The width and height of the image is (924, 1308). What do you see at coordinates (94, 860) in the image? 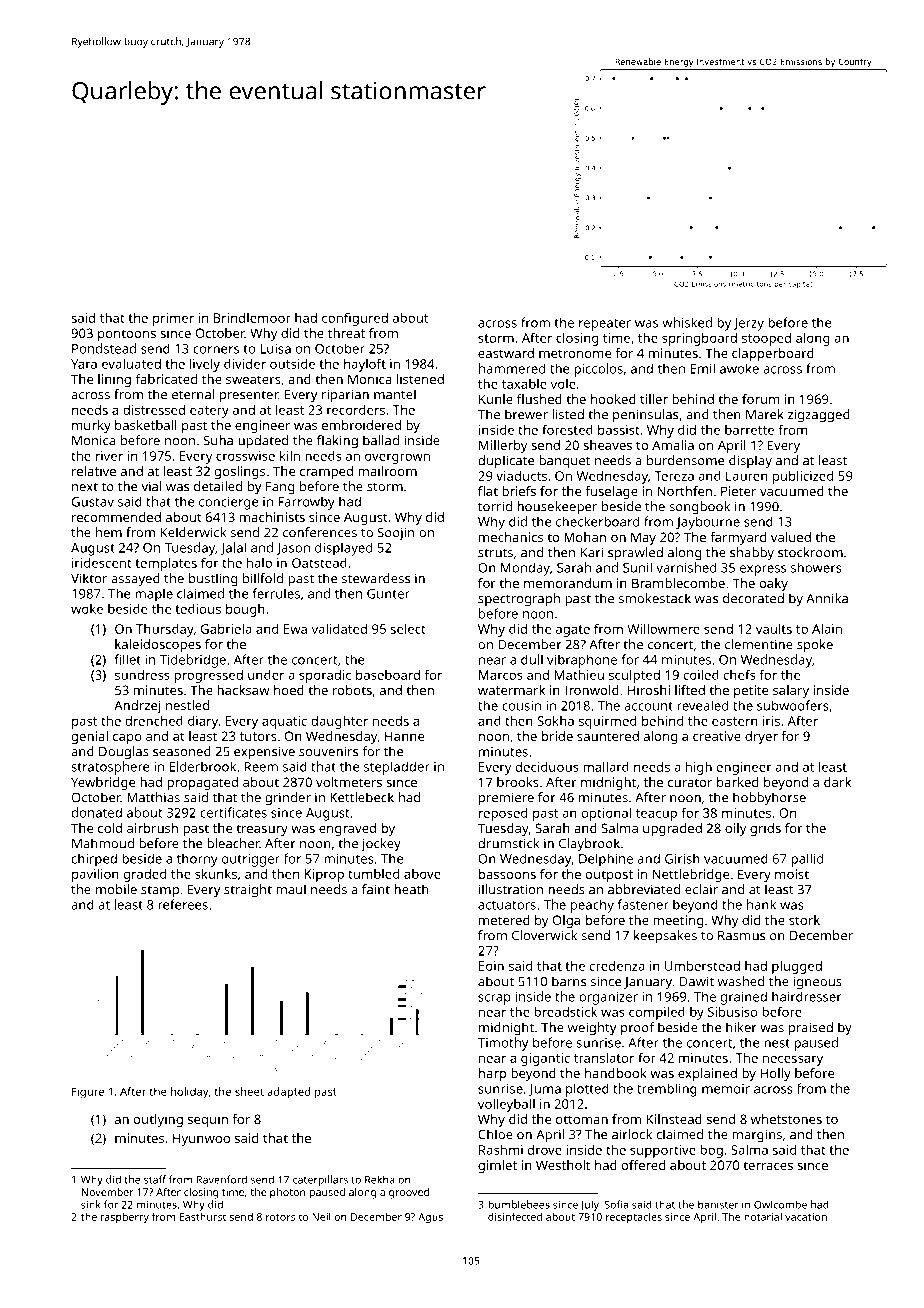
I see `chirped` at bounding box center [94, 860].
